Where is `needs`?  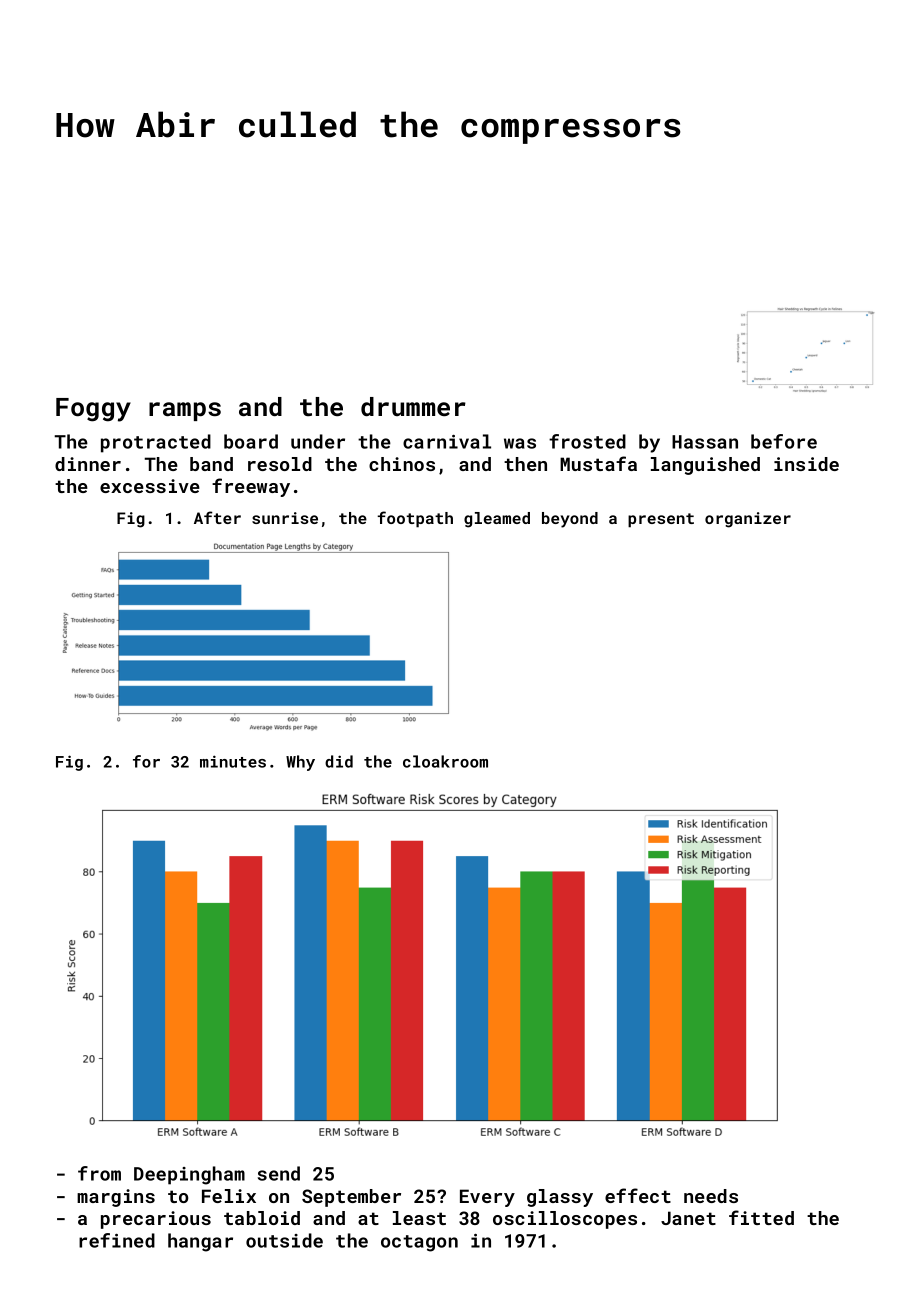
needs is located at coordinates (711, 1196).
